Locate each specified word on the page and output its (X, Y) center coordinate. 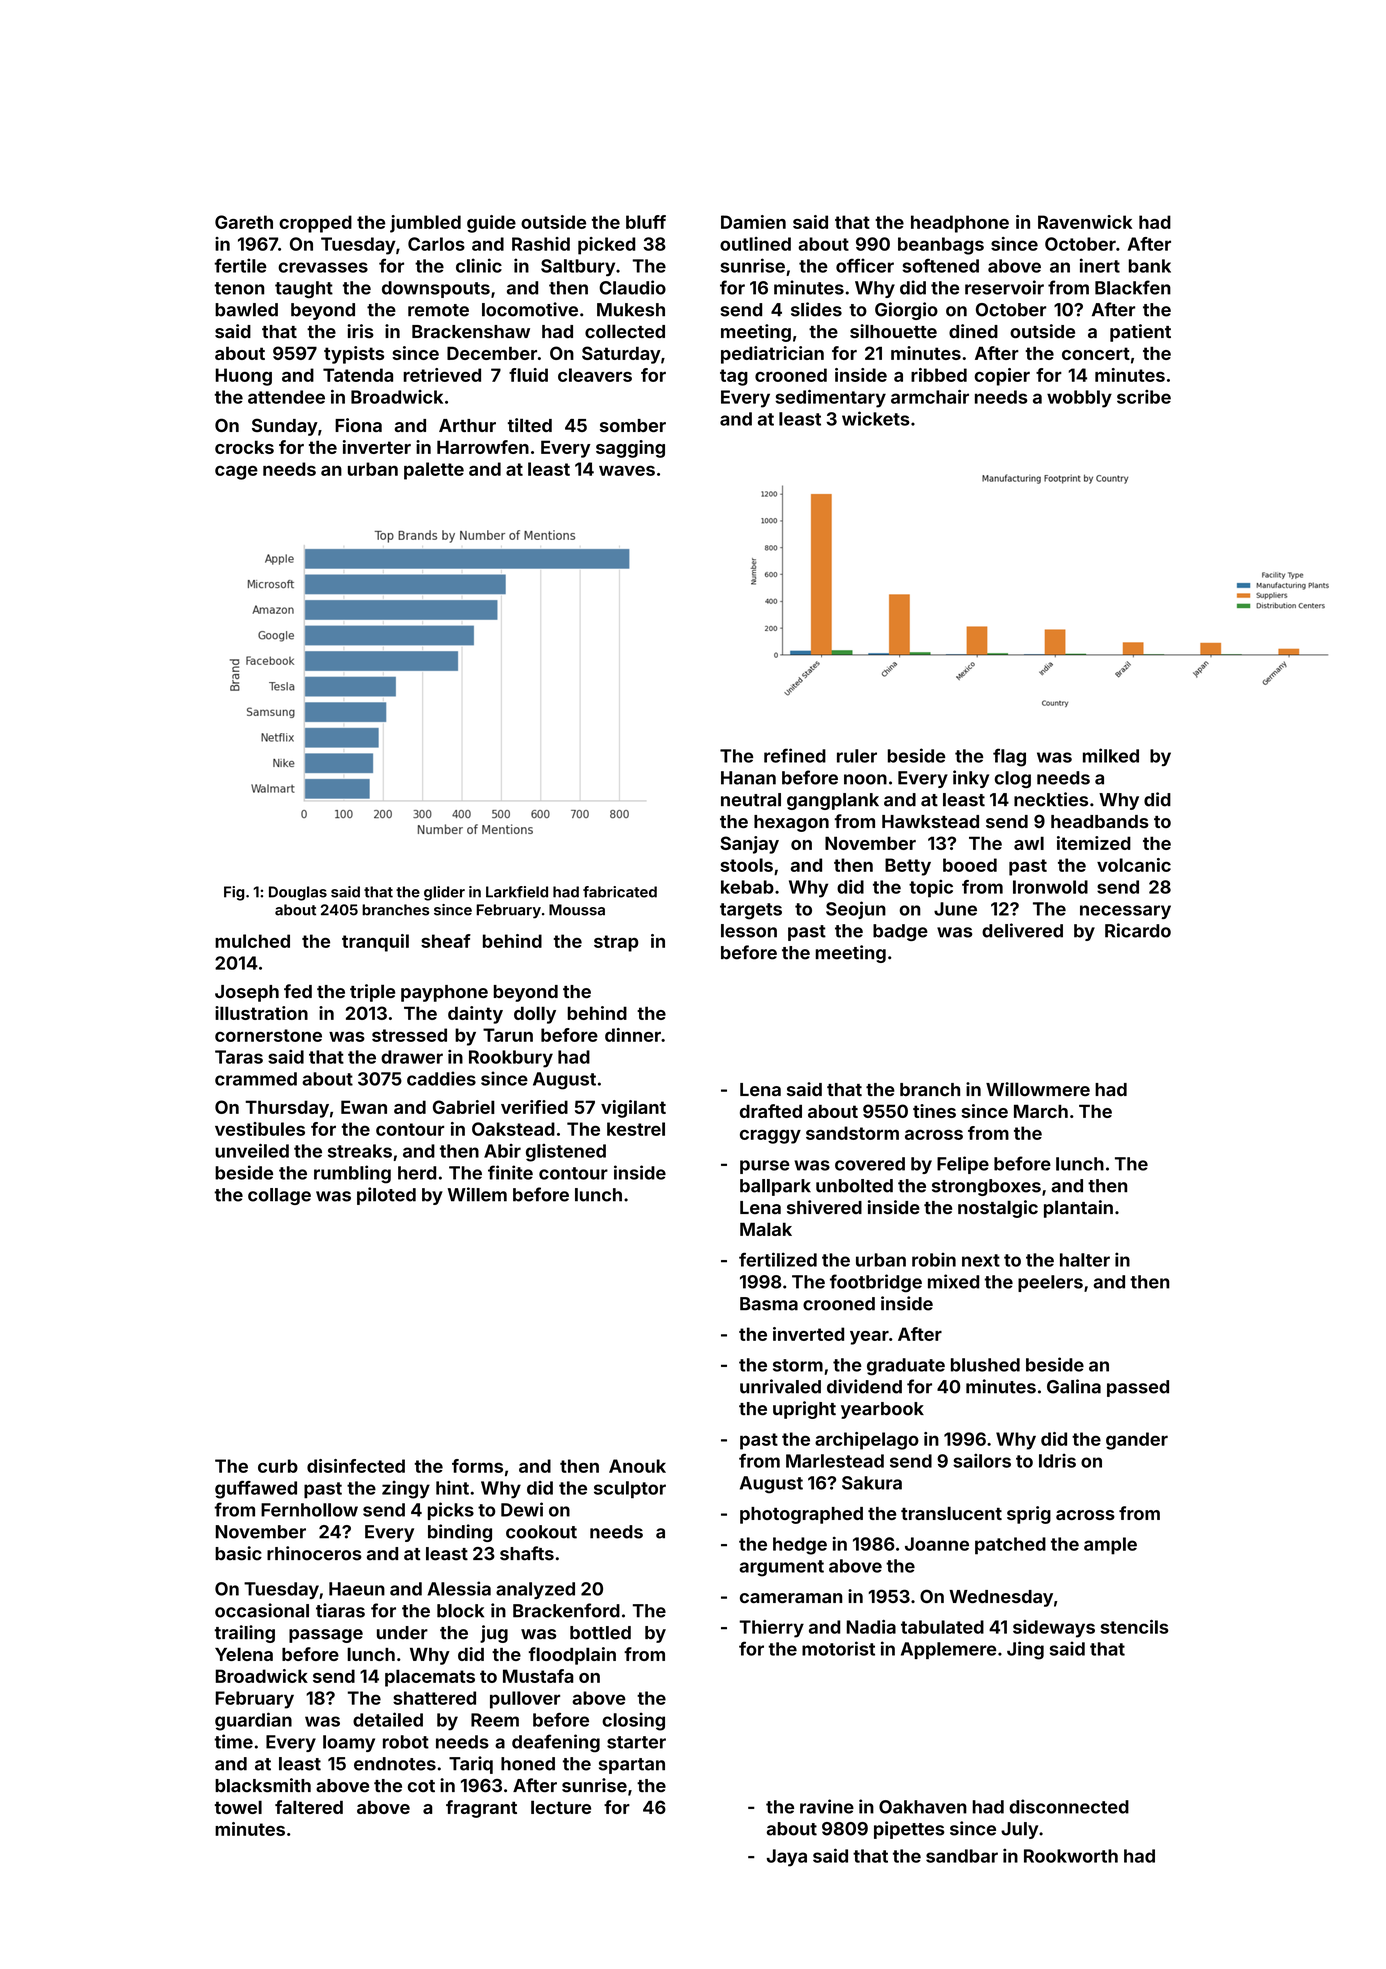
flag (1009, 757)
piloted (386, 1196)
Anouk (637, 1466)
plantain (1078, 1209)
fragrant (481, 1809)
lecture (561, 1807)
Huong (244, 377)
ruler (857, 756)
